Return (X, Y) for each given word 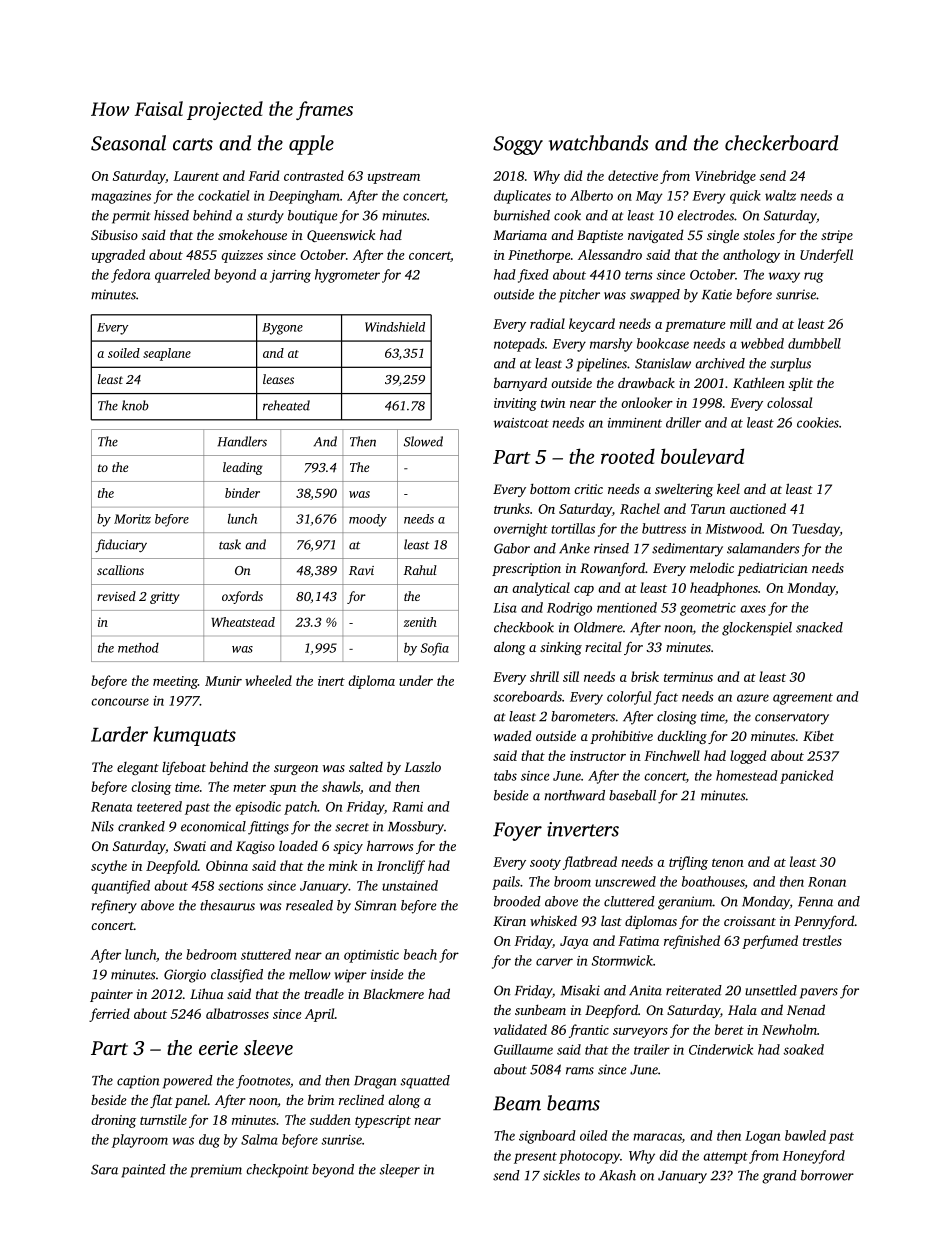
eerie (218, 1048)
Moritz (132, 519)
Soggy (518, 145)
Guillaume (523, 1049)
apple (311, 145)
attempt (725, 1158)
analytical (541, 589)
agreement (803, 699)
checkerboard (781, 143)
